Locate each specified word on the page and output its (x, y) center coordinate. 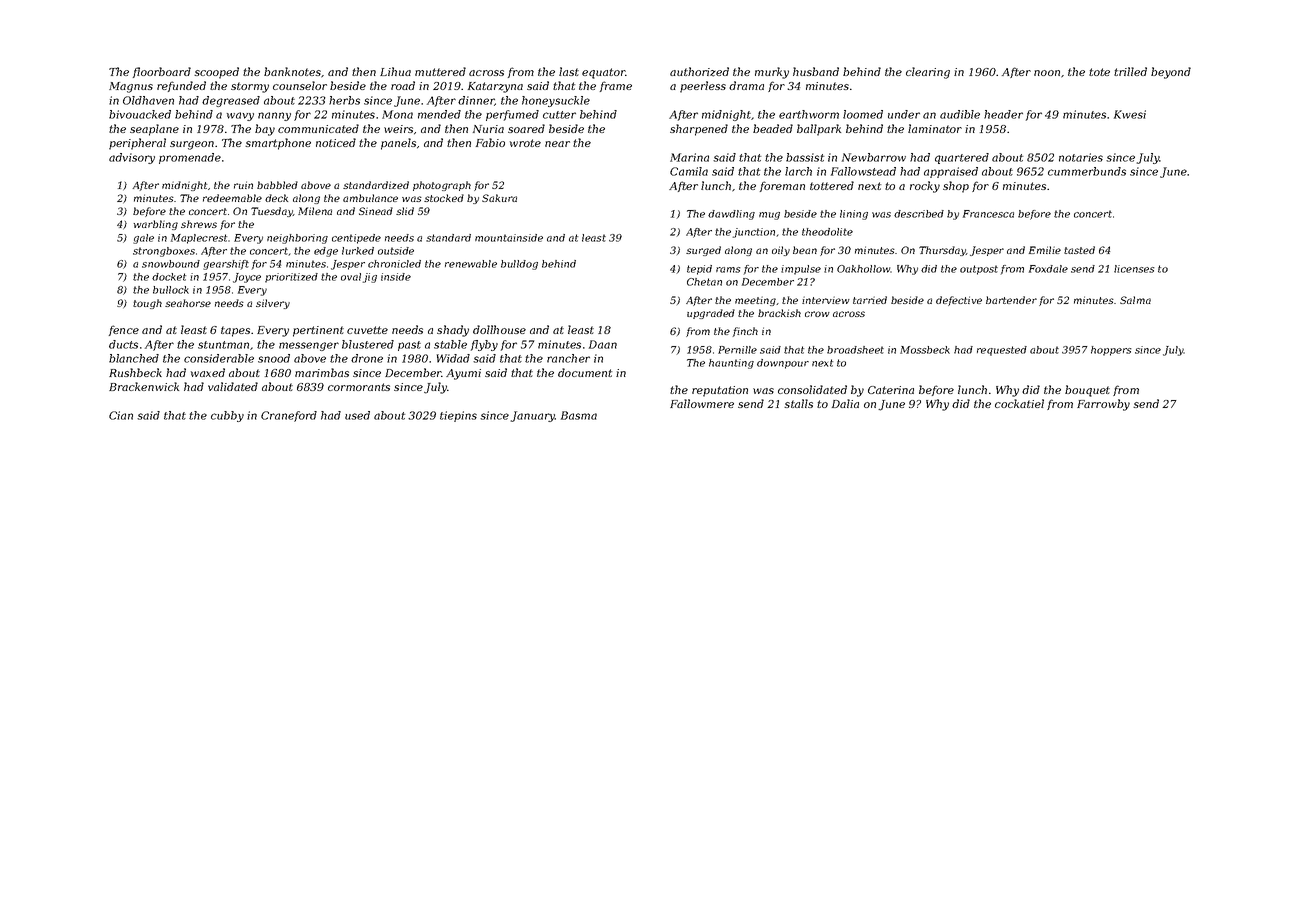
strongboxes (164, 252)
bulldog (519, 265)
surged (703, 251)
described (919, 214)
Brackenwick (144, 386)
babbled (277, 185)
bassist (805, 157)
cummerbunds (1087, 171)
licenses (1134, 269)
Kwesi (1130, 114)
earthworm (809, 114)
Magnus (131, 87)
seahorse (188, 303)
